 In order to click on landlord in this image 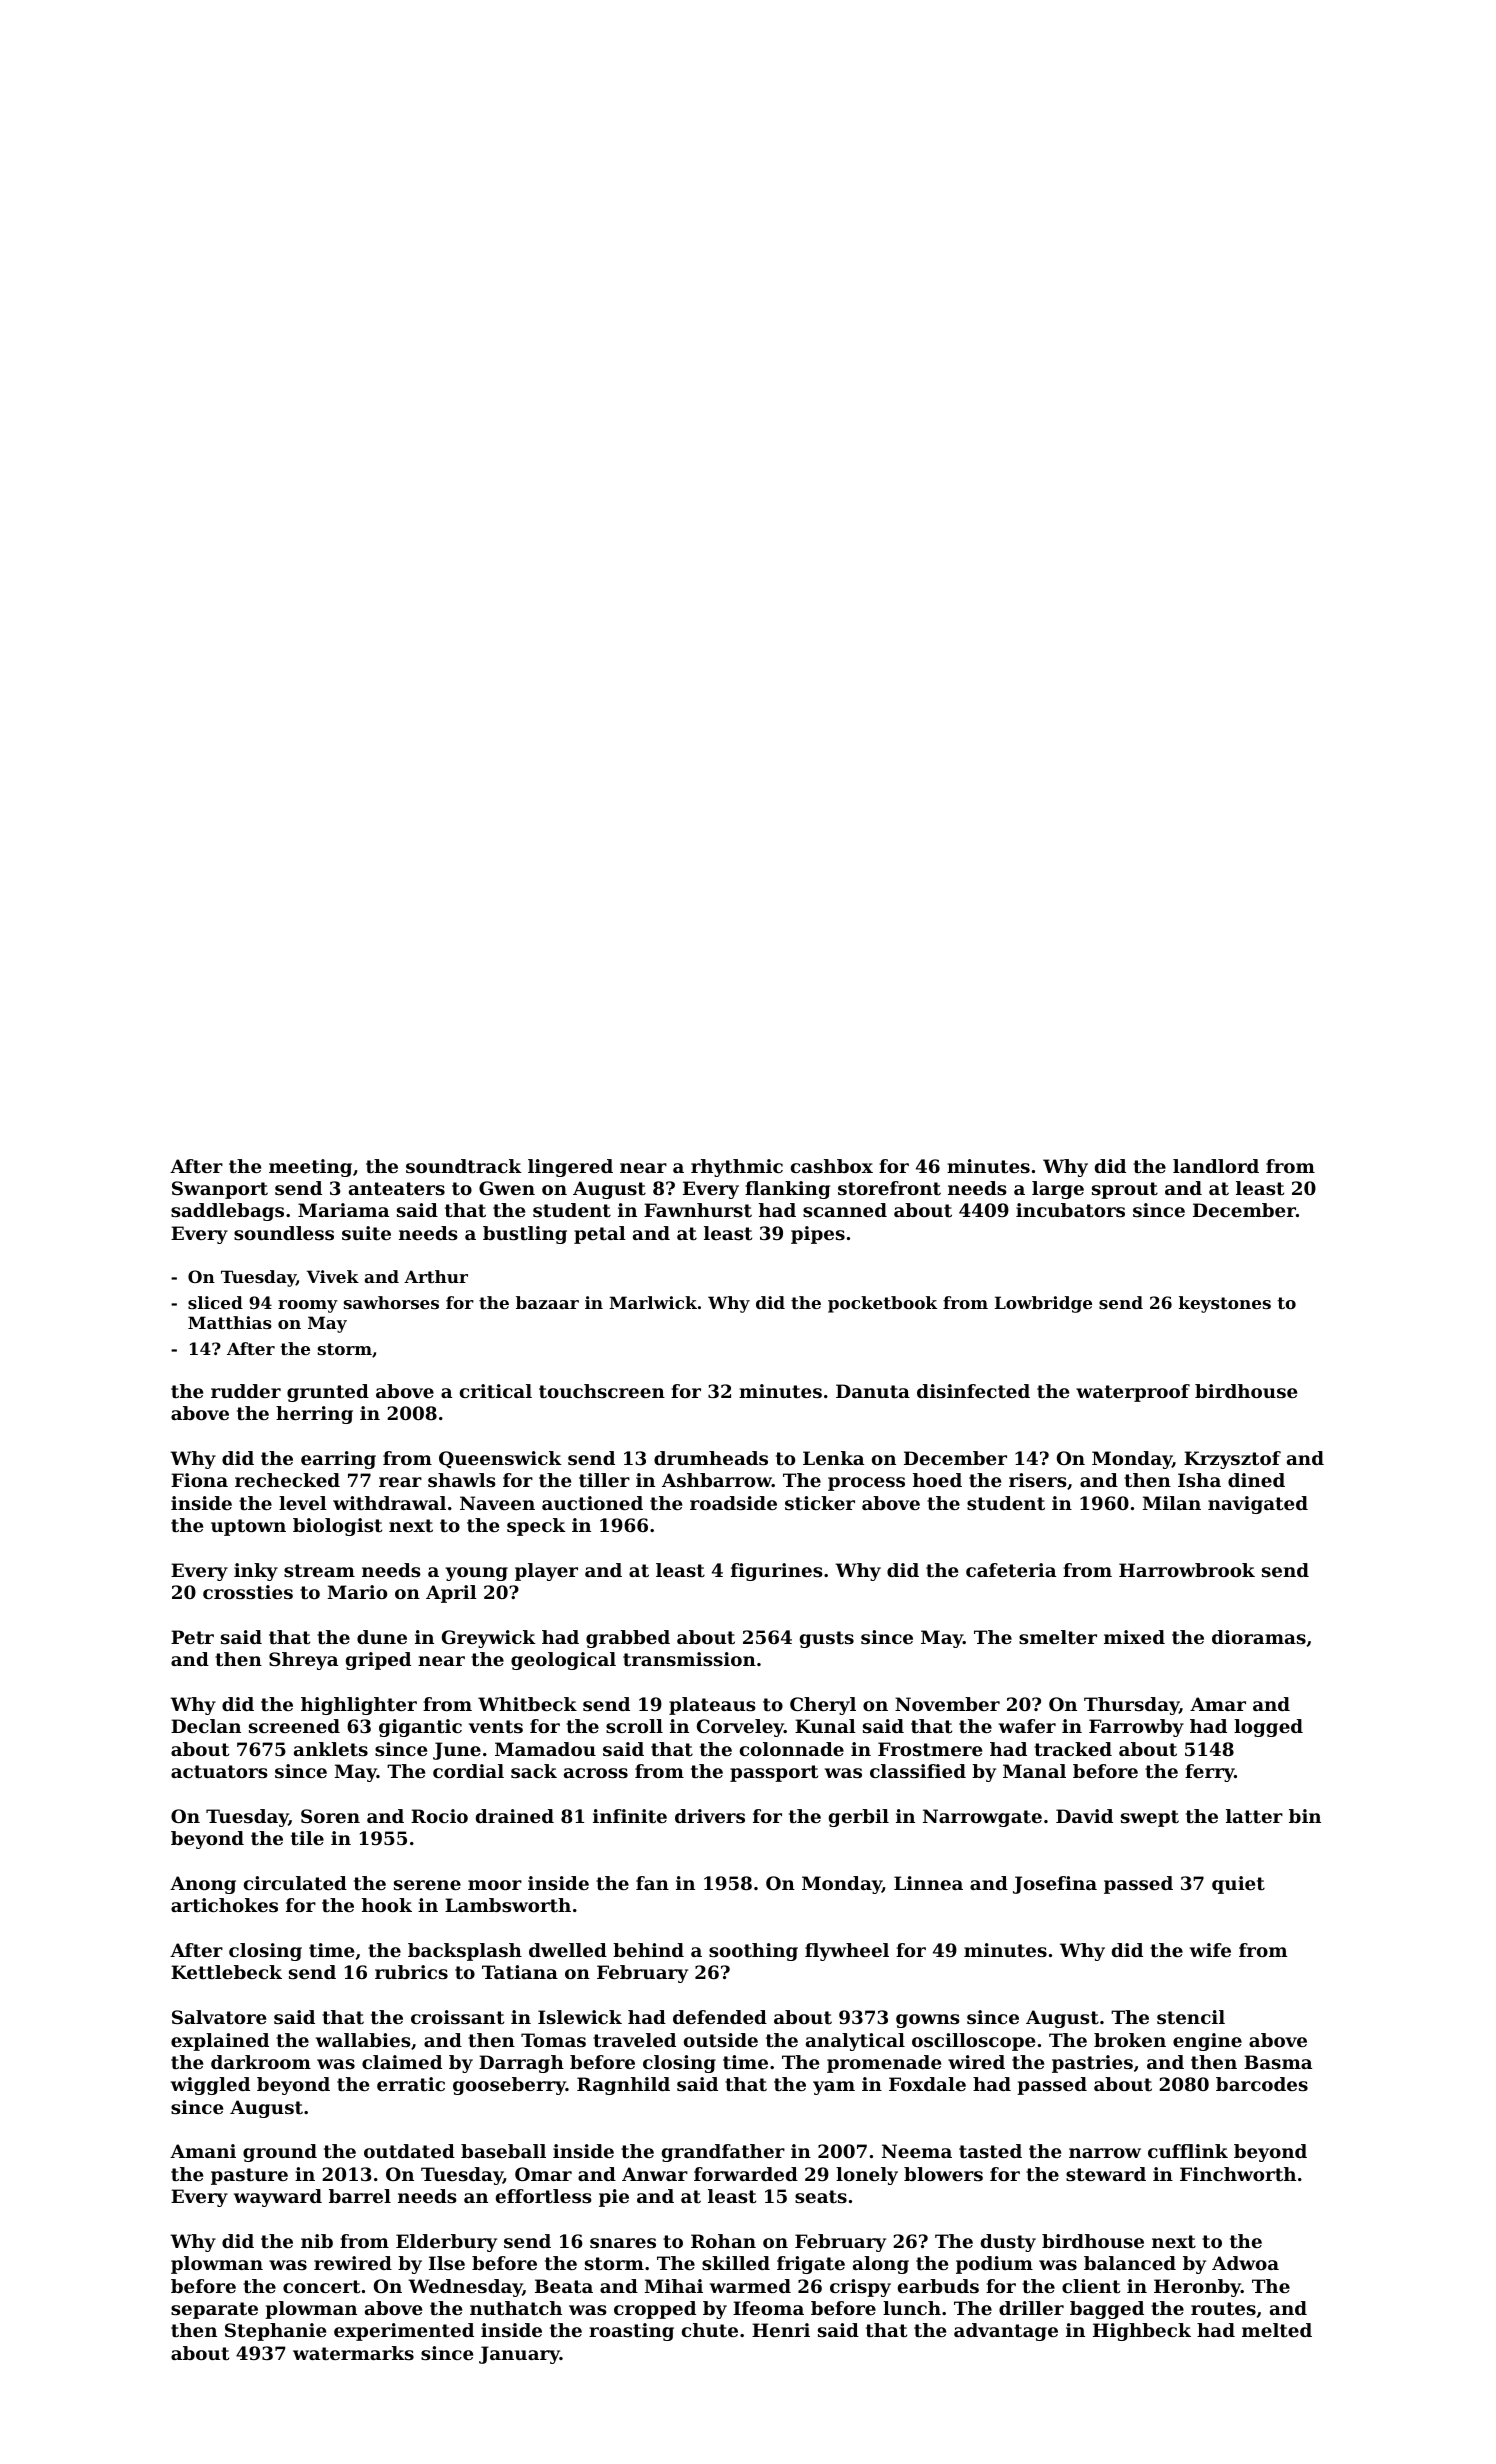, I will do `click(1216, 1166)`.
